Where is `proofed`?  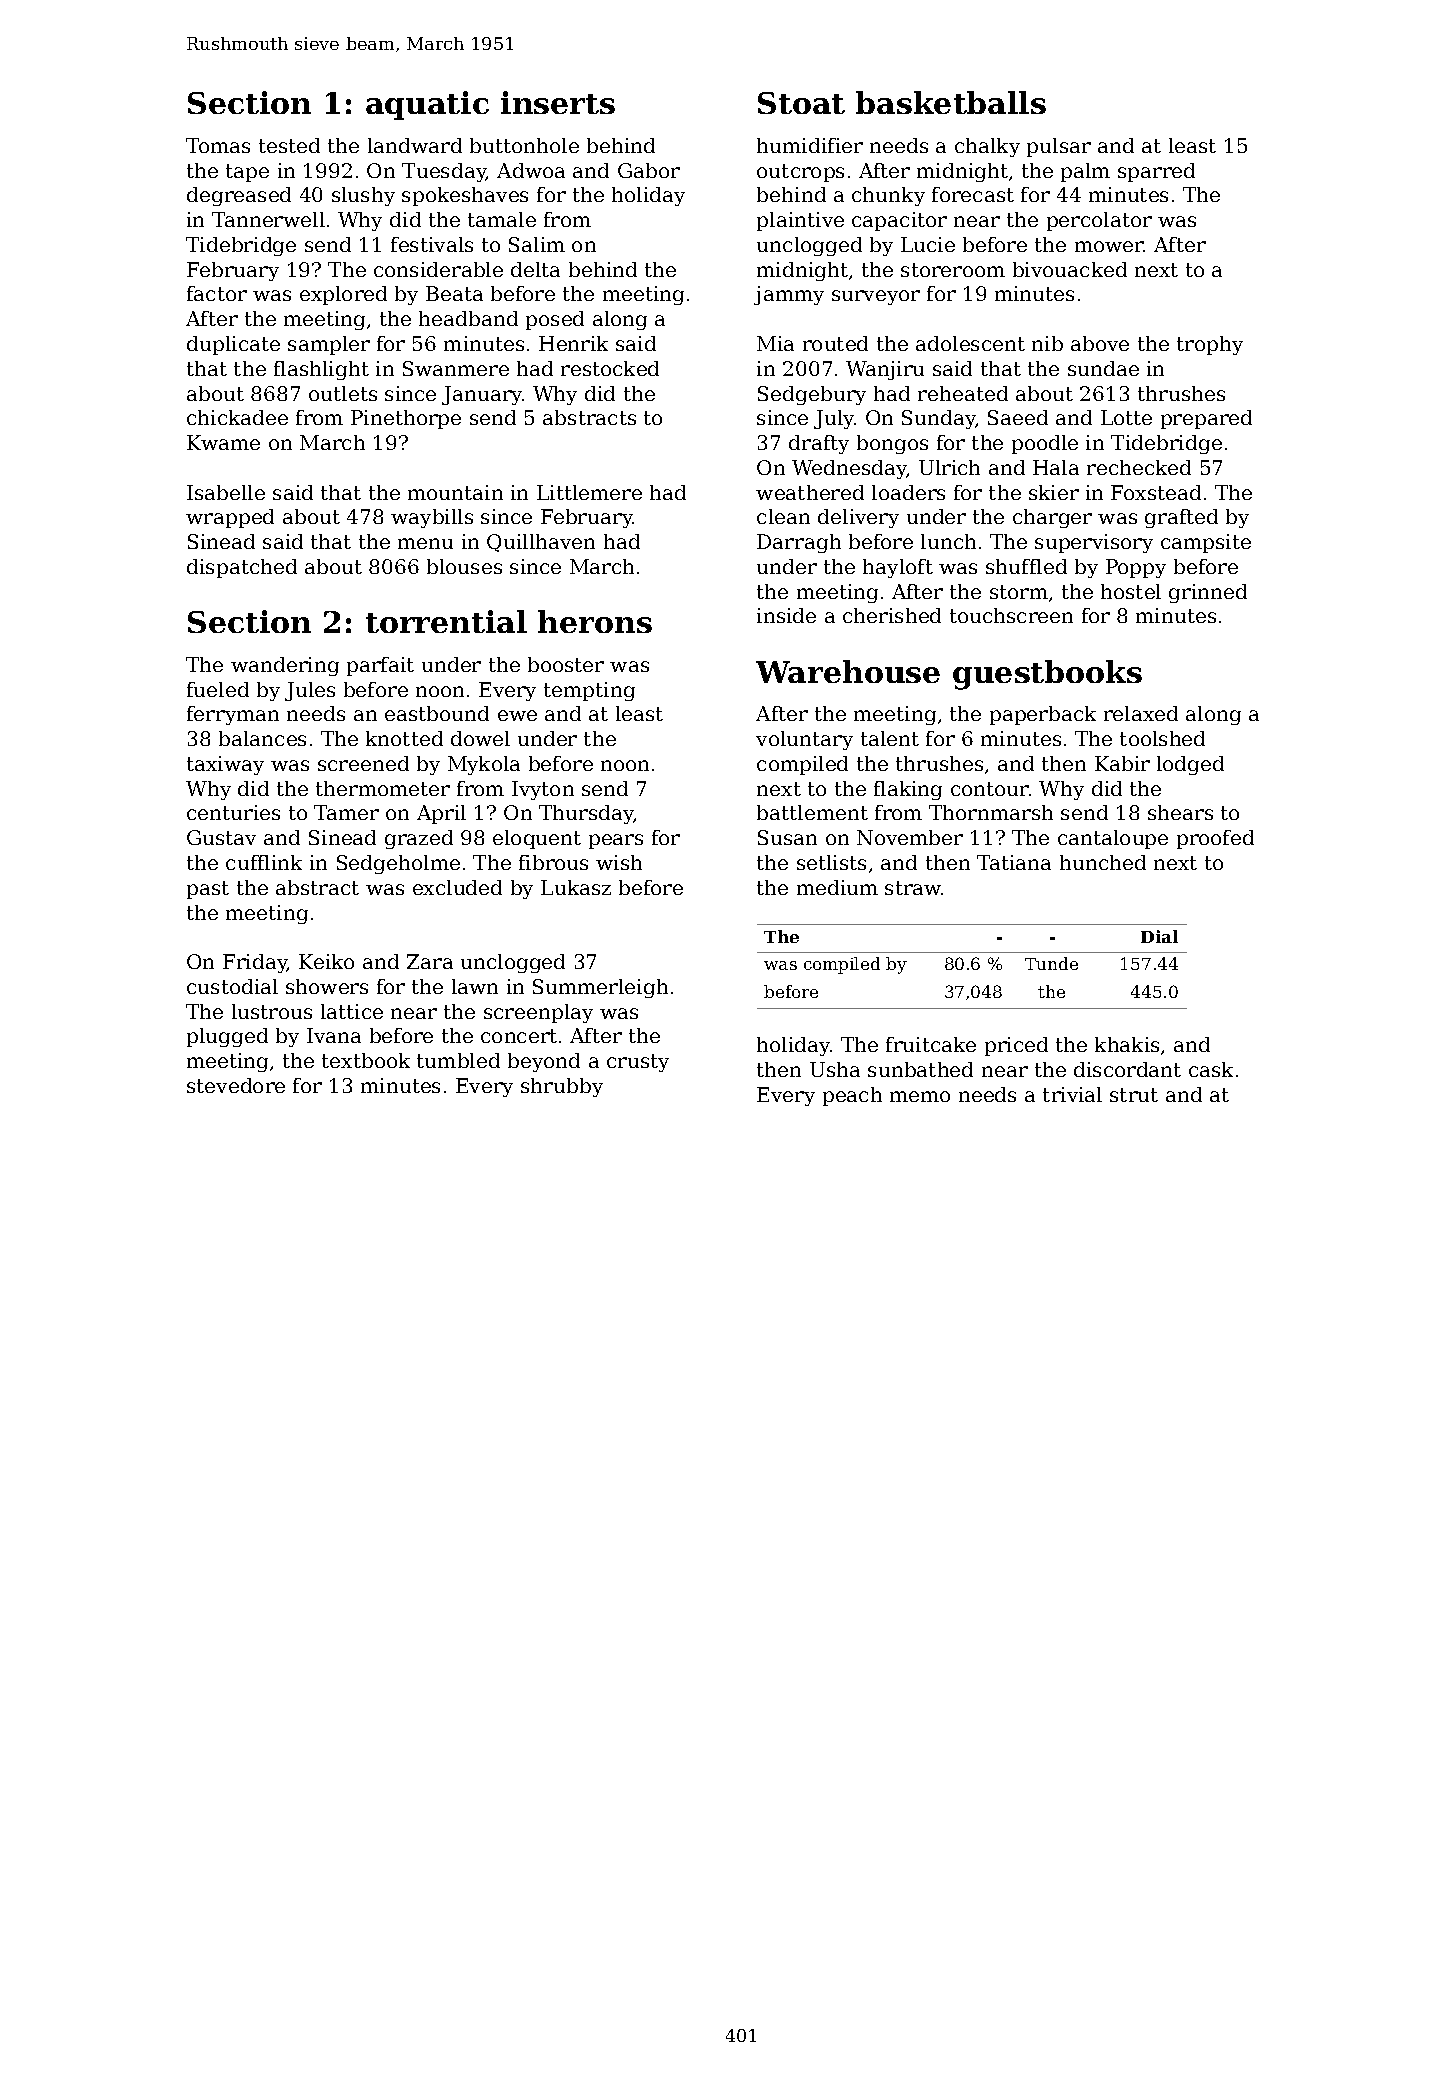 proofed is located at coordinates (1215, 839).
